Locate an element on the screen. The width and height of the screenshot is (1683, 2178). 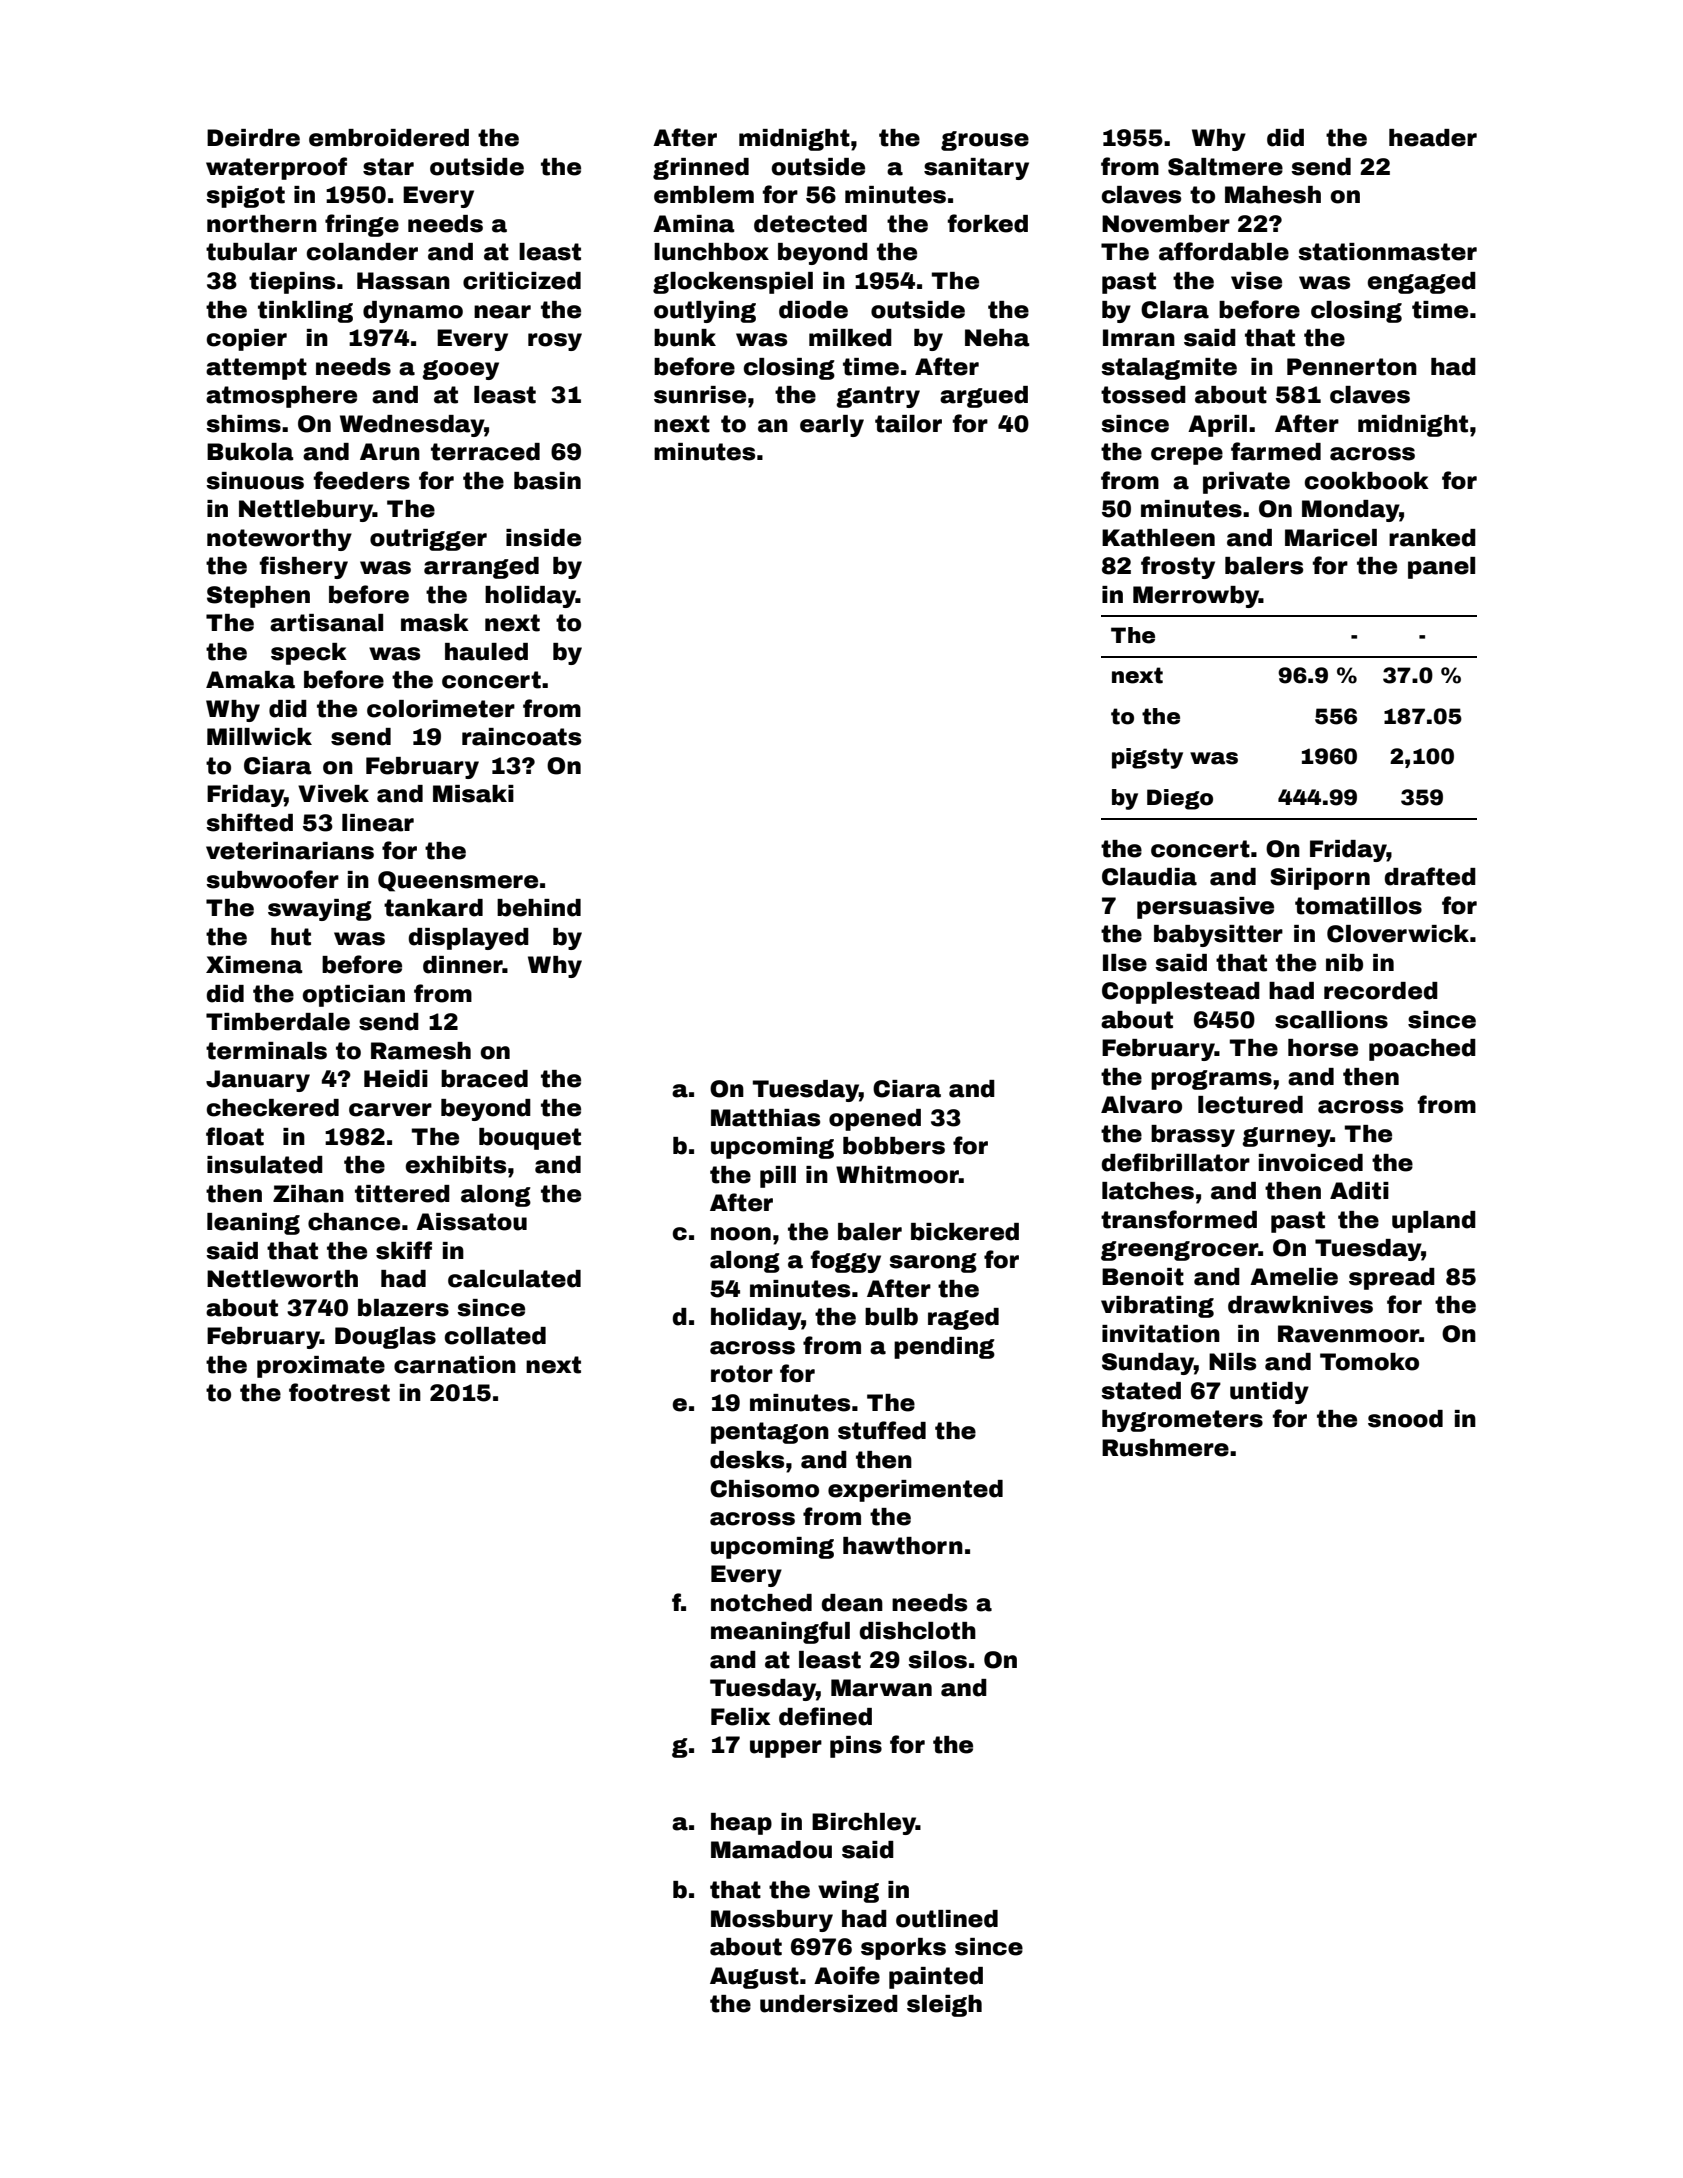
embroidered is located at coordinates (389, 138).
